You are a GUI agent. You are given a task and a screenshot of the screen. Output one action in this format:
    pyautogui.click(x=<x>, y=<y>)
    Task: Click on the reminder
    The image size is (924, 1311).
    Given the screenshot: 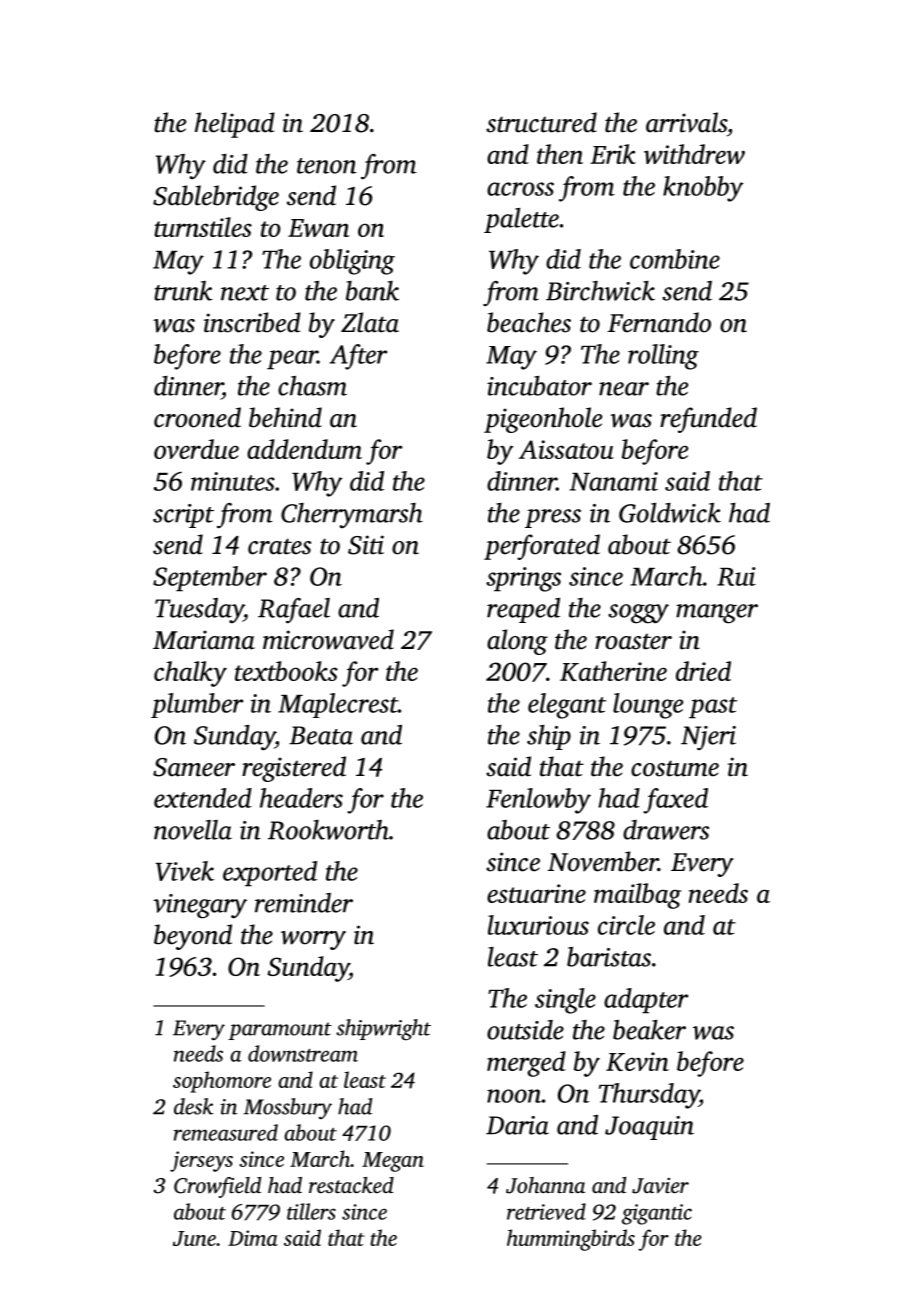 What is the action you would take?
    pyautogui.click(x=304, y=903)
